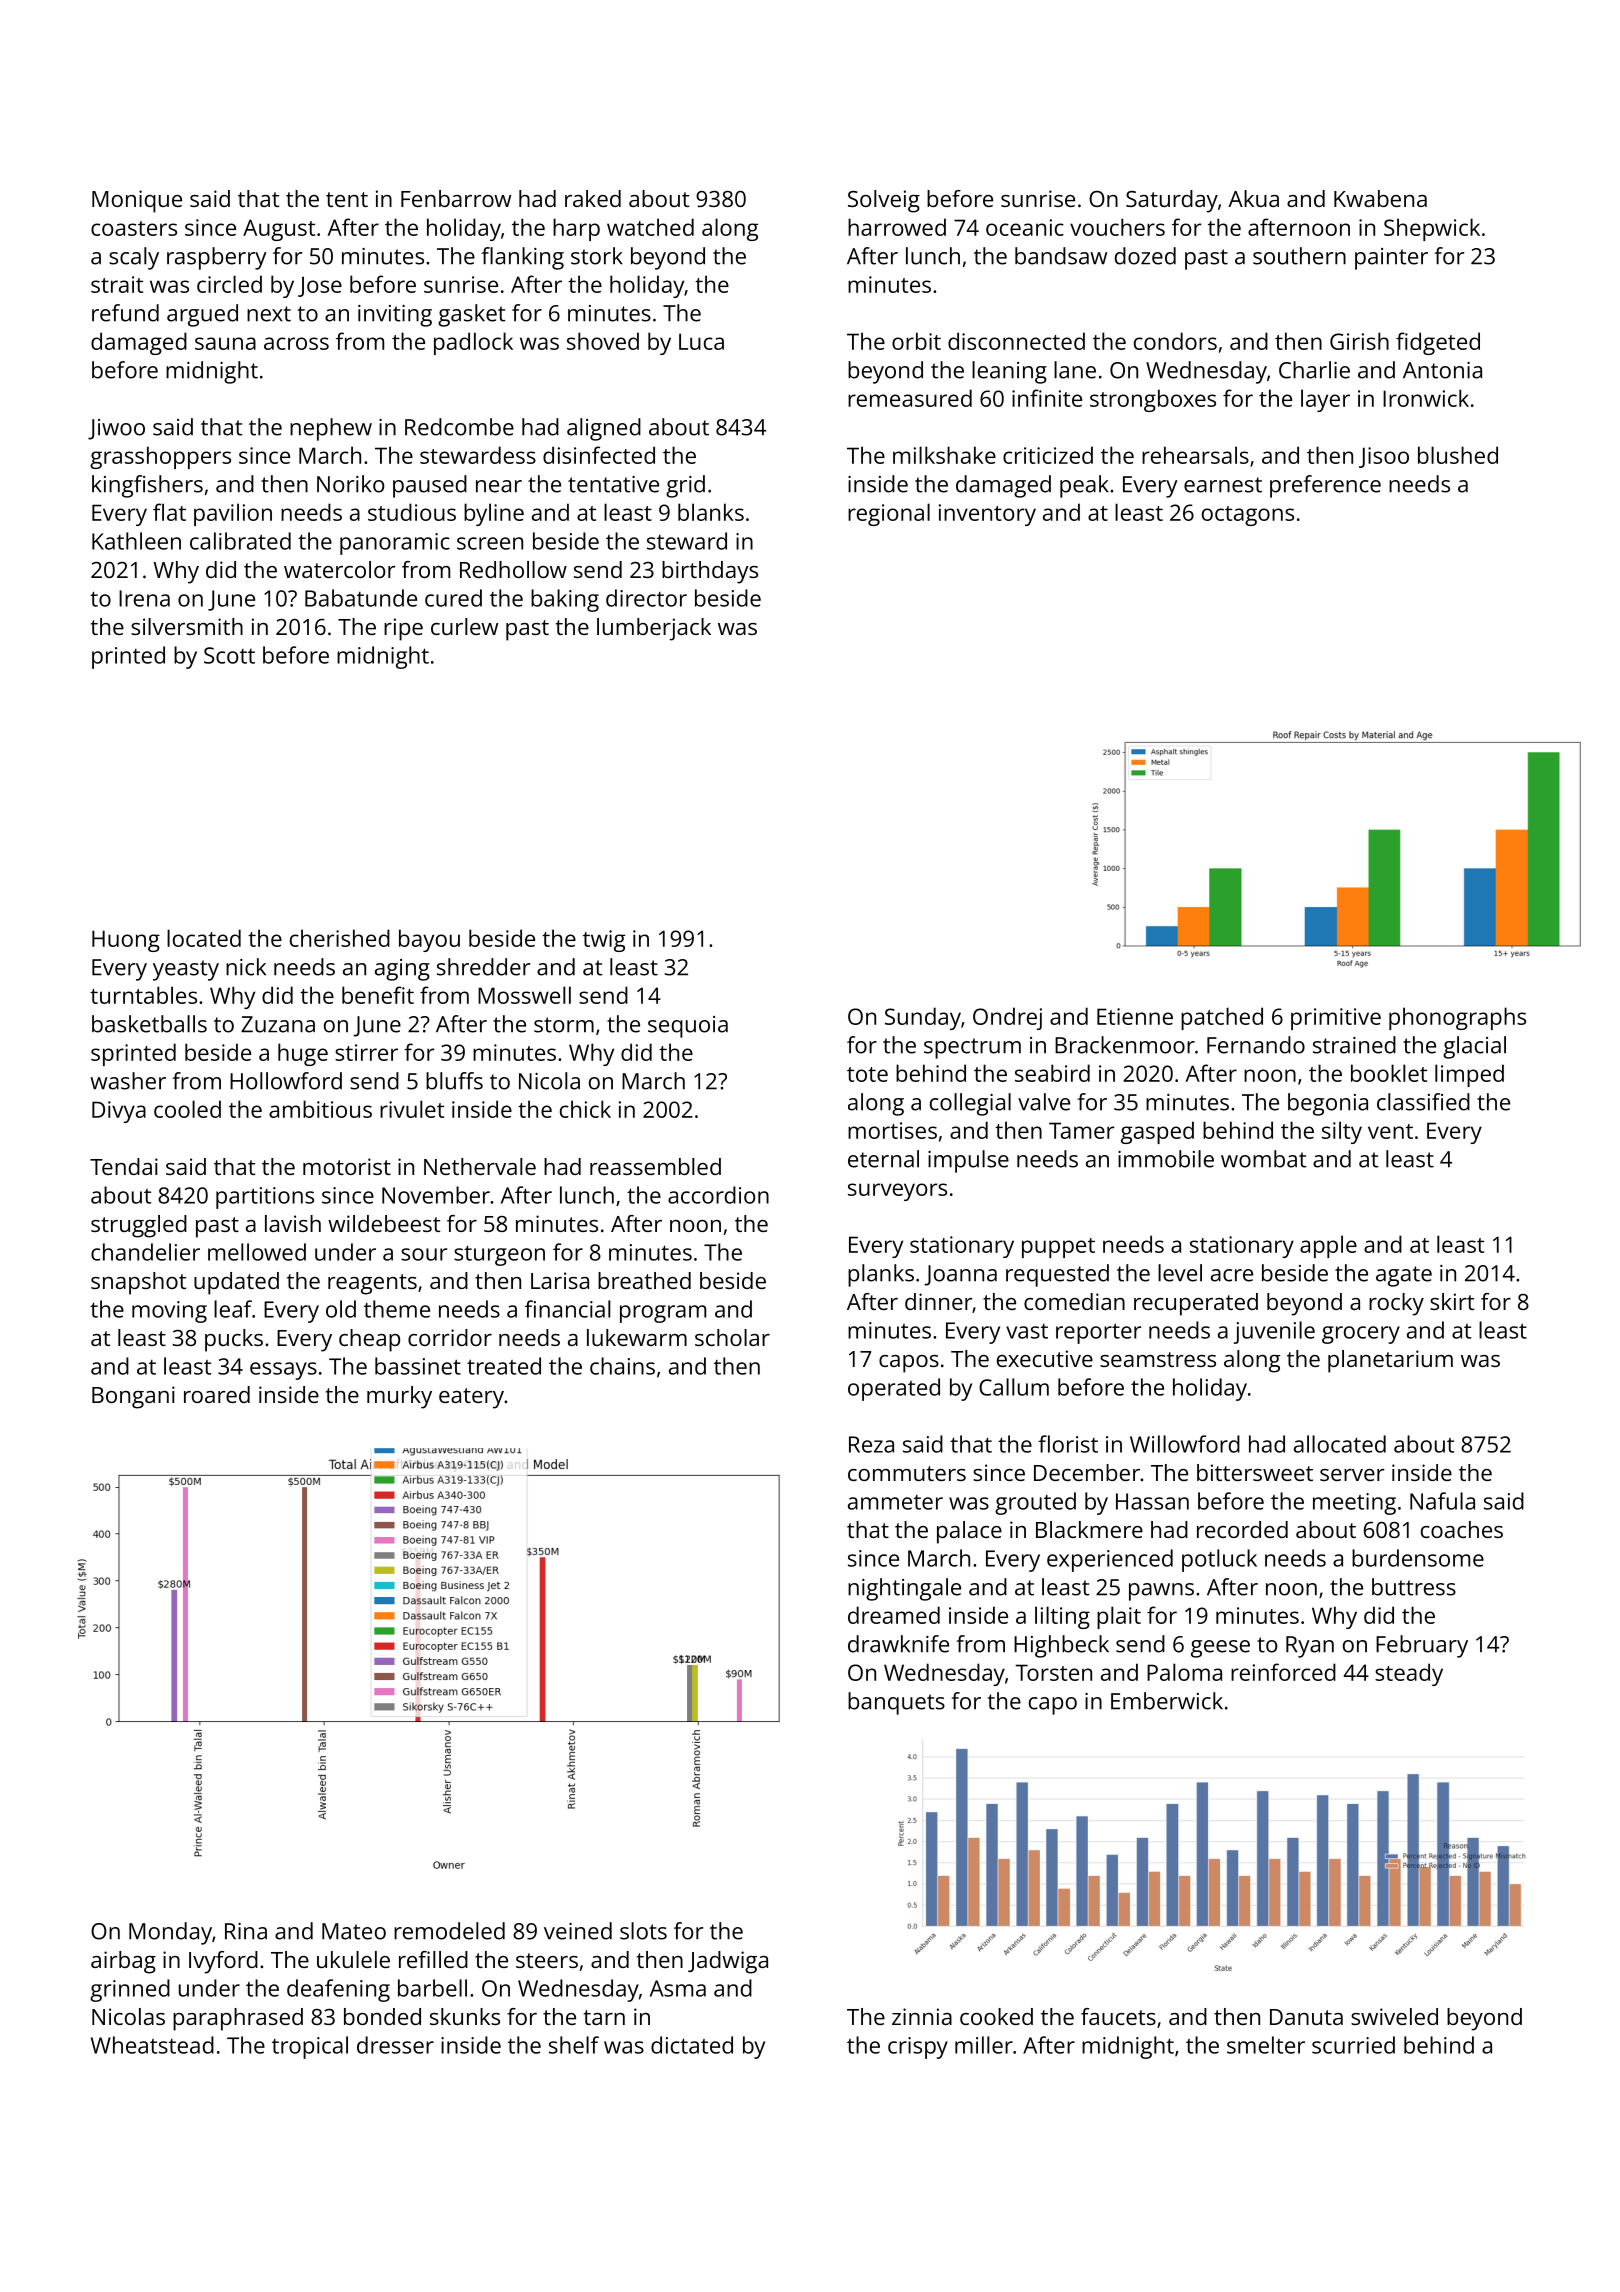  What do you see at coordinates (1158, 1359) in the image?
I see `seamstress` at bounding box center [1158, 1359].
